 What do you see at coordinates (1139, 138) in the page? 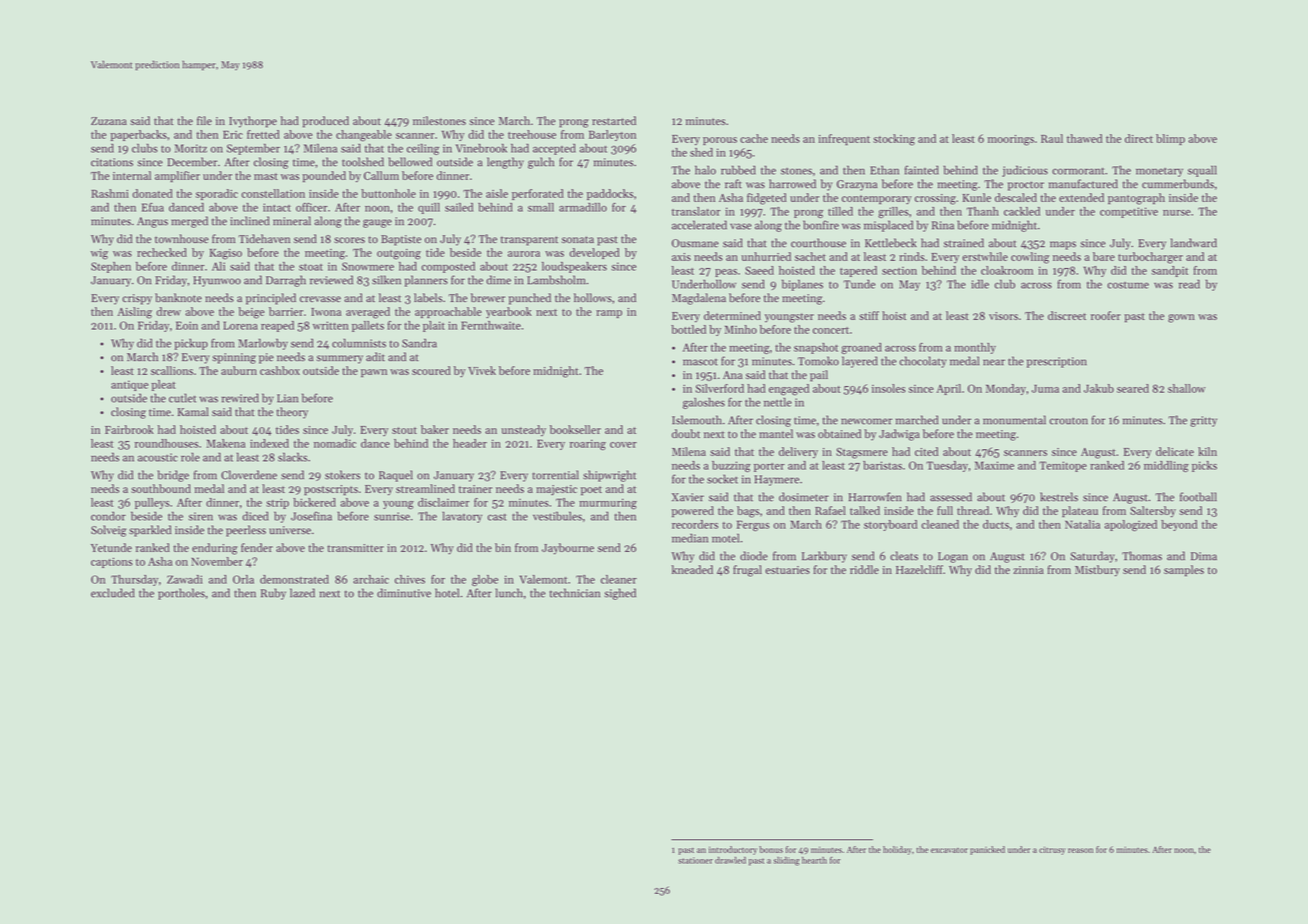
I see `direct` at bounding box center [1139, 138].
